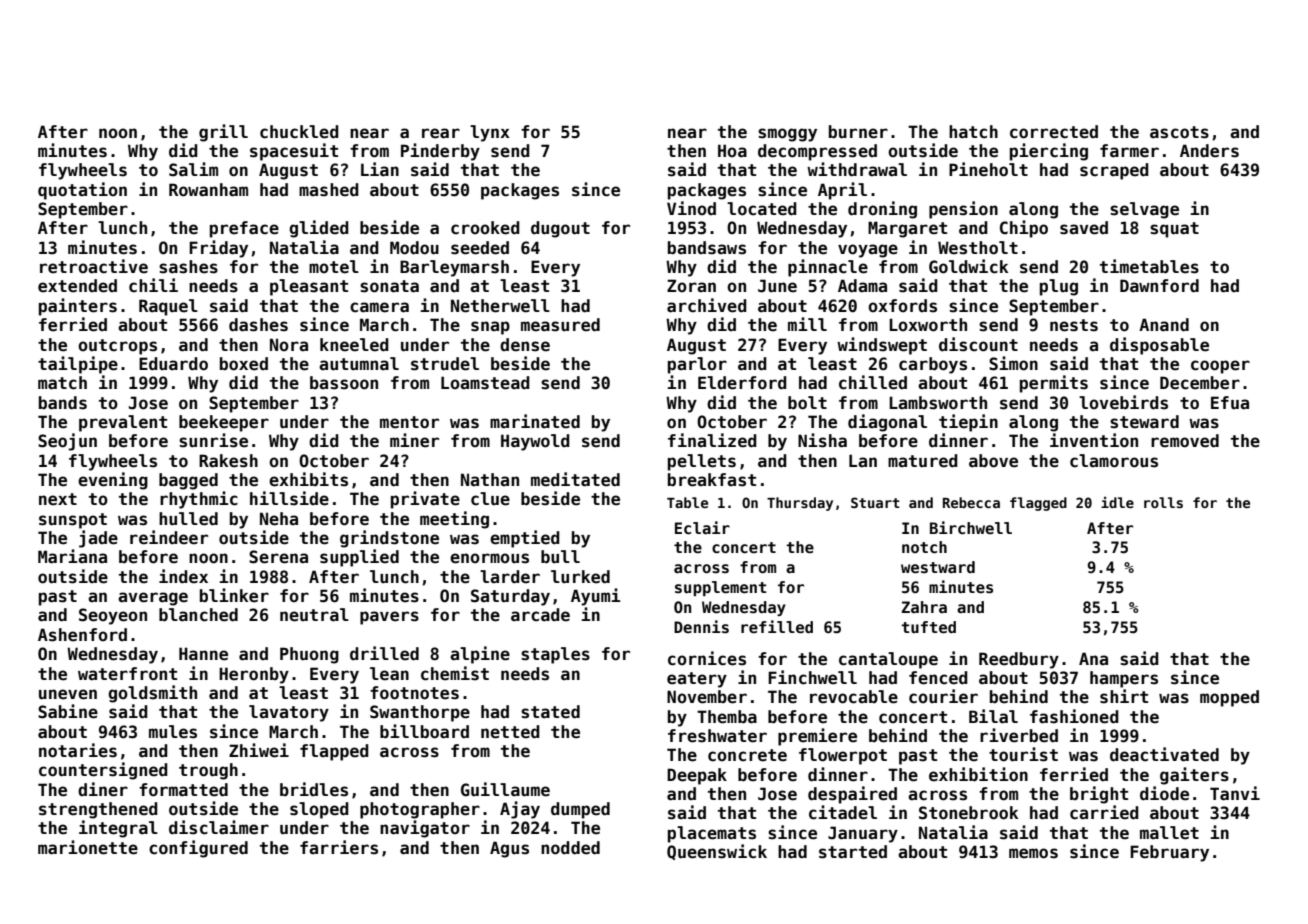  What do you see at coordinates (1084, 228) in the screenshot?
I see `saved` at bounding box center [1084, 228].
